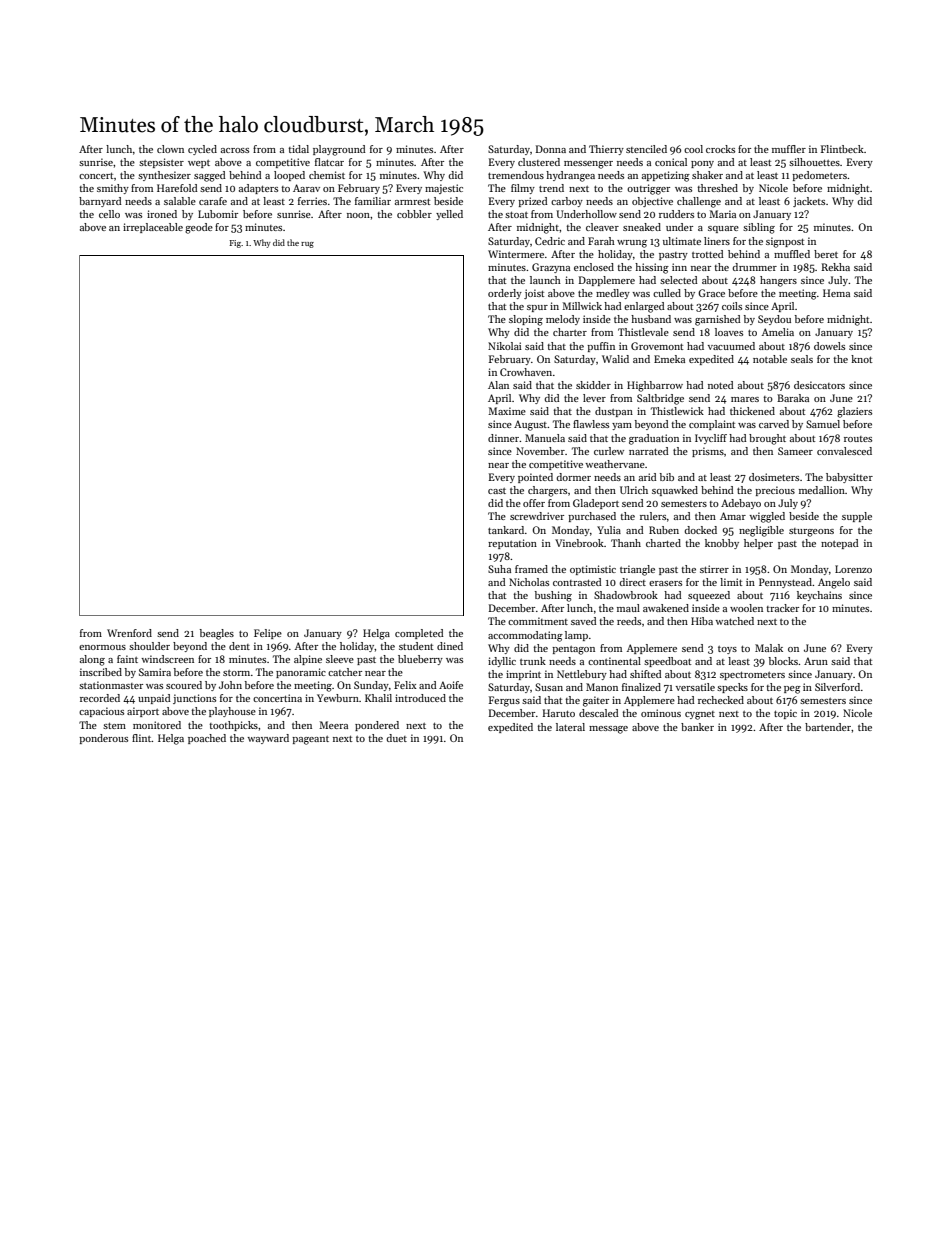 This image has height=1233, width=952. Describe the element at coordinates (693, 149) in the image. I see `cool` at that location.
